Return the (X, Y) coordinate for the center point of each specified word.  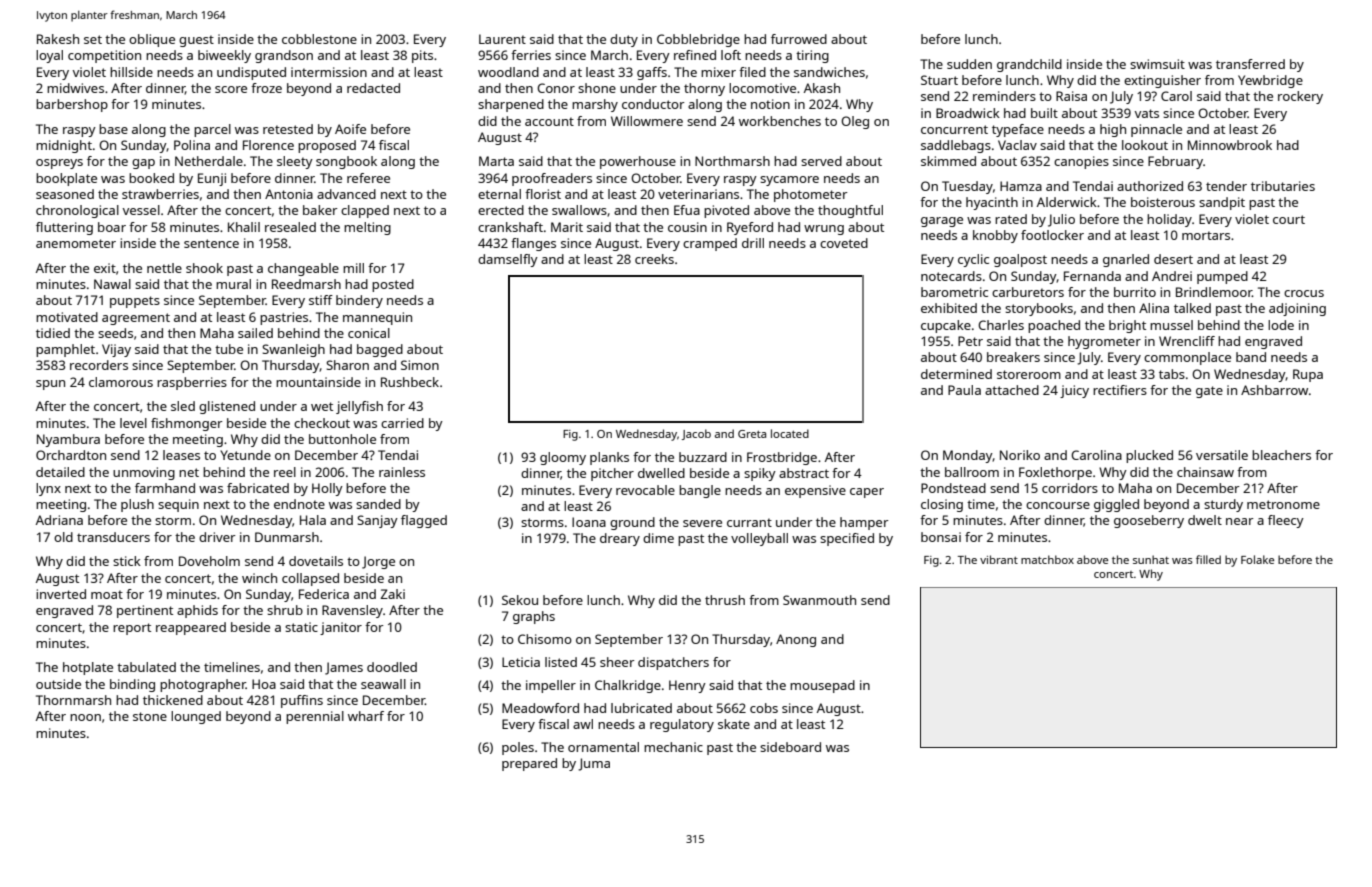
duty (624, 40)
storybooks (1039, 309)
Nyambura (68, 440)
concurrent (954, 129)
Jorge (378, 562)
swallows (579, 210)
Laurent (502, 39)
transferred (1250, 64)
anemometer (76, 243)
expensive (815, 491)
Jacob (696, 434)
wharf (366, 716)
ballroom (972, 472)
